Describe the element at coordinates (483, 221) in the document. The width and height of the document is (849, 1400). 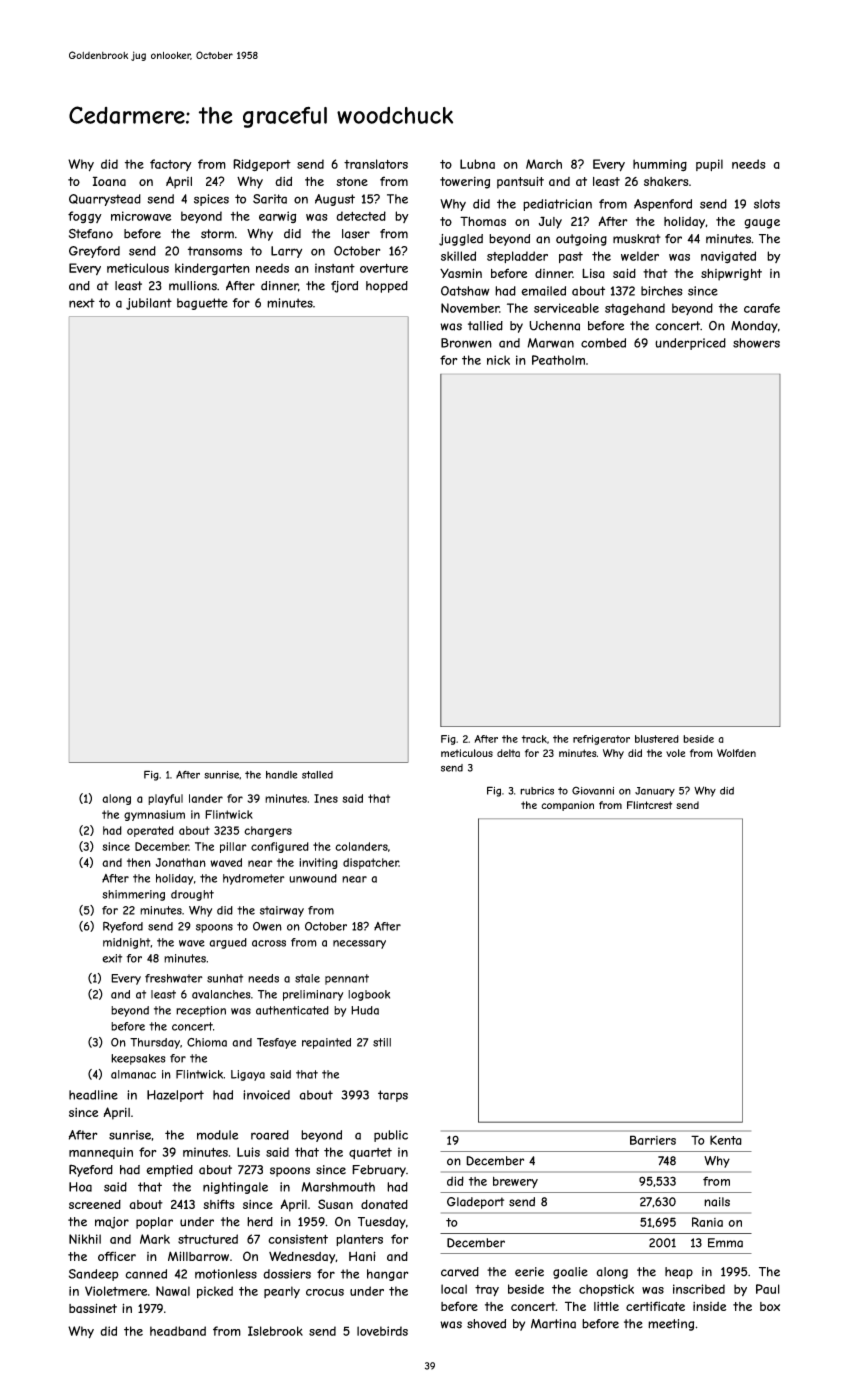
I see `Thomas` at that location.
